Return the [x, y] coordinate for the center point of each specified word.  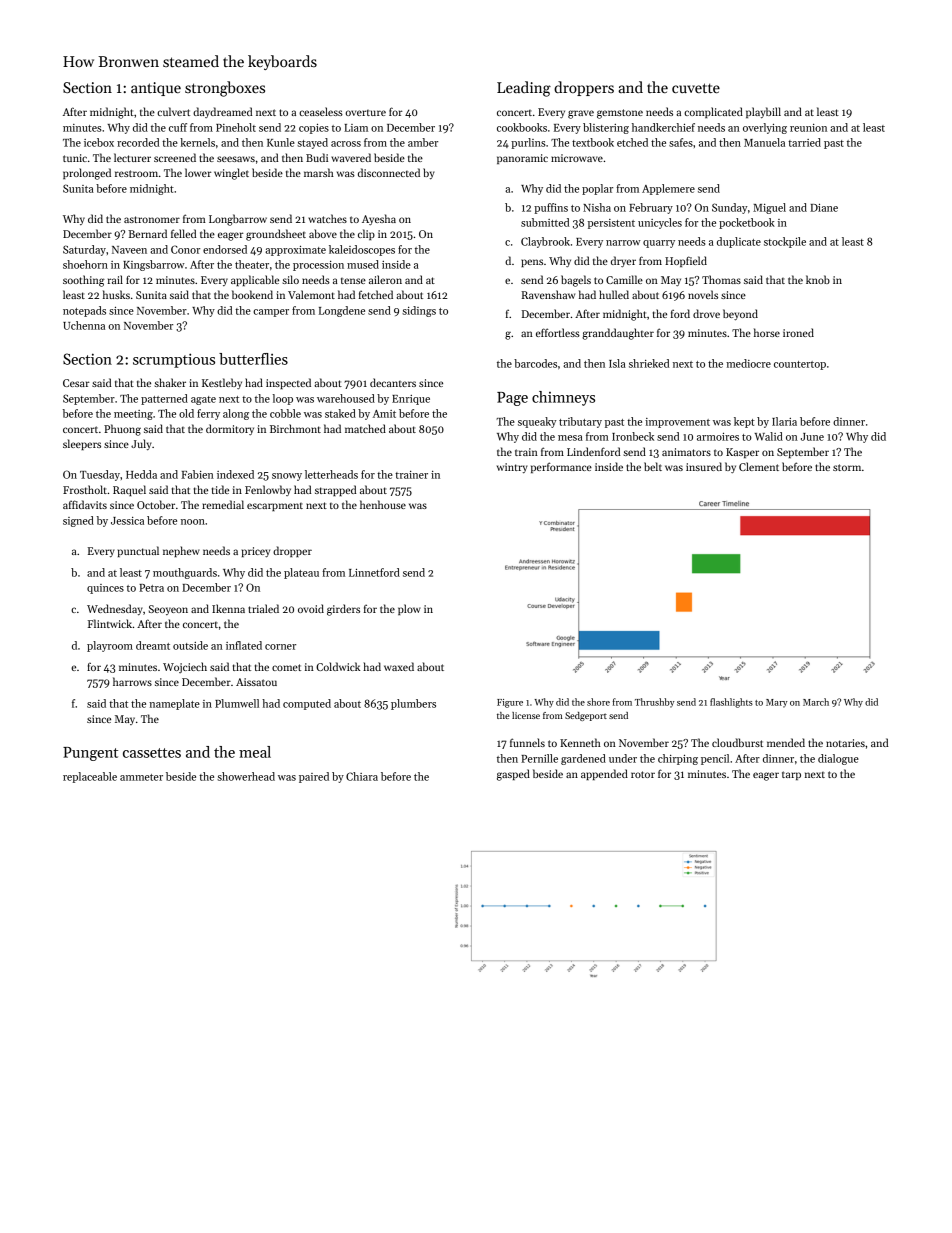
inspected [288, 383]
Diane [824, 208]
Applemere [668, 189]
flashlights [731, 703]
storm [847, 467]
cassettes [152, 753]
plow [409, 609]
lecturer [132, 157]
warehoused [346, 398]
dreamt [153, 645]
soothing [84, 281]
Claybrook [545, 242]
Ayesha [379, 219]
